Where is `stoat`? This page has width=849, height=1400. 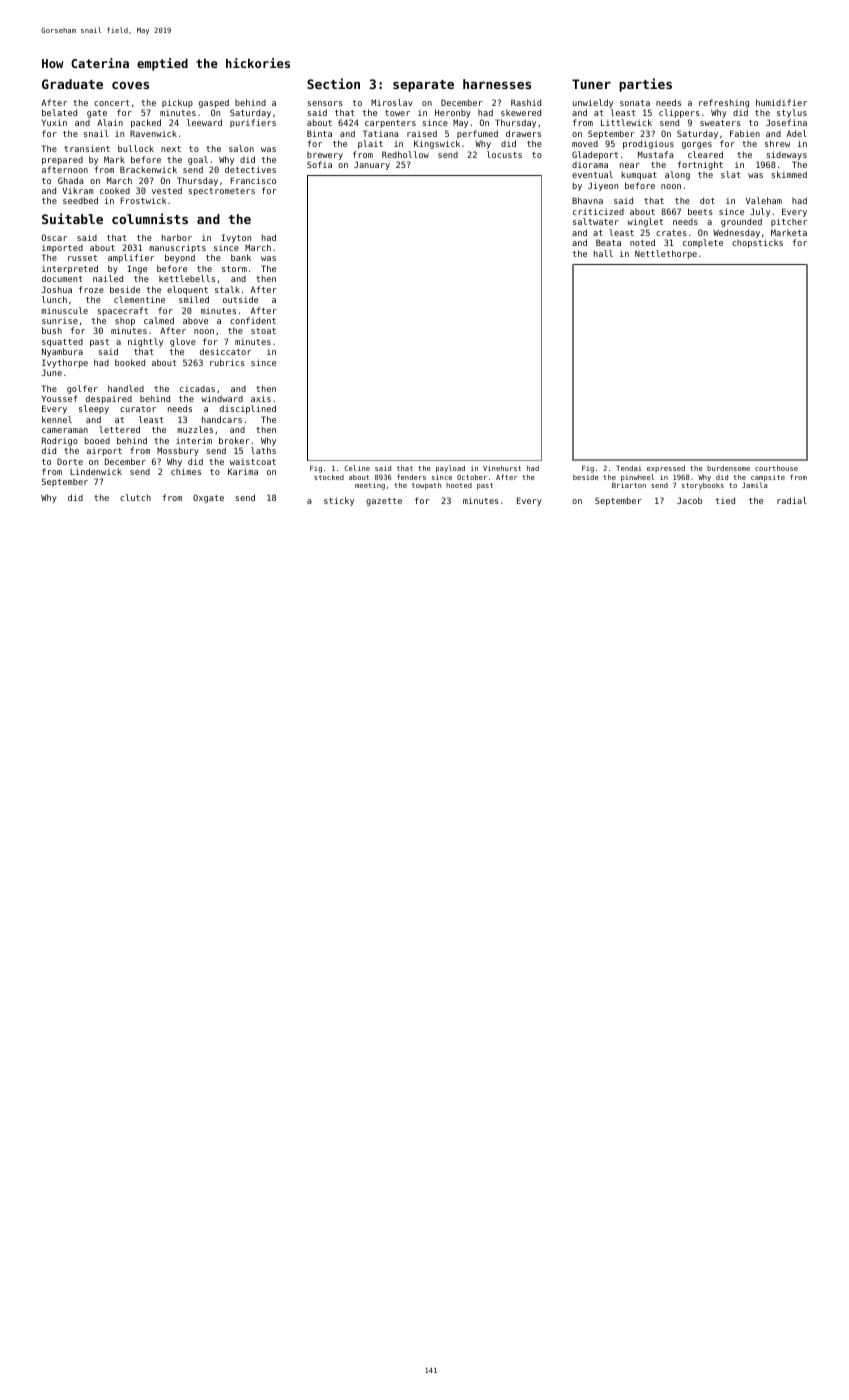
stoat is located at coordinates (263, 331).
